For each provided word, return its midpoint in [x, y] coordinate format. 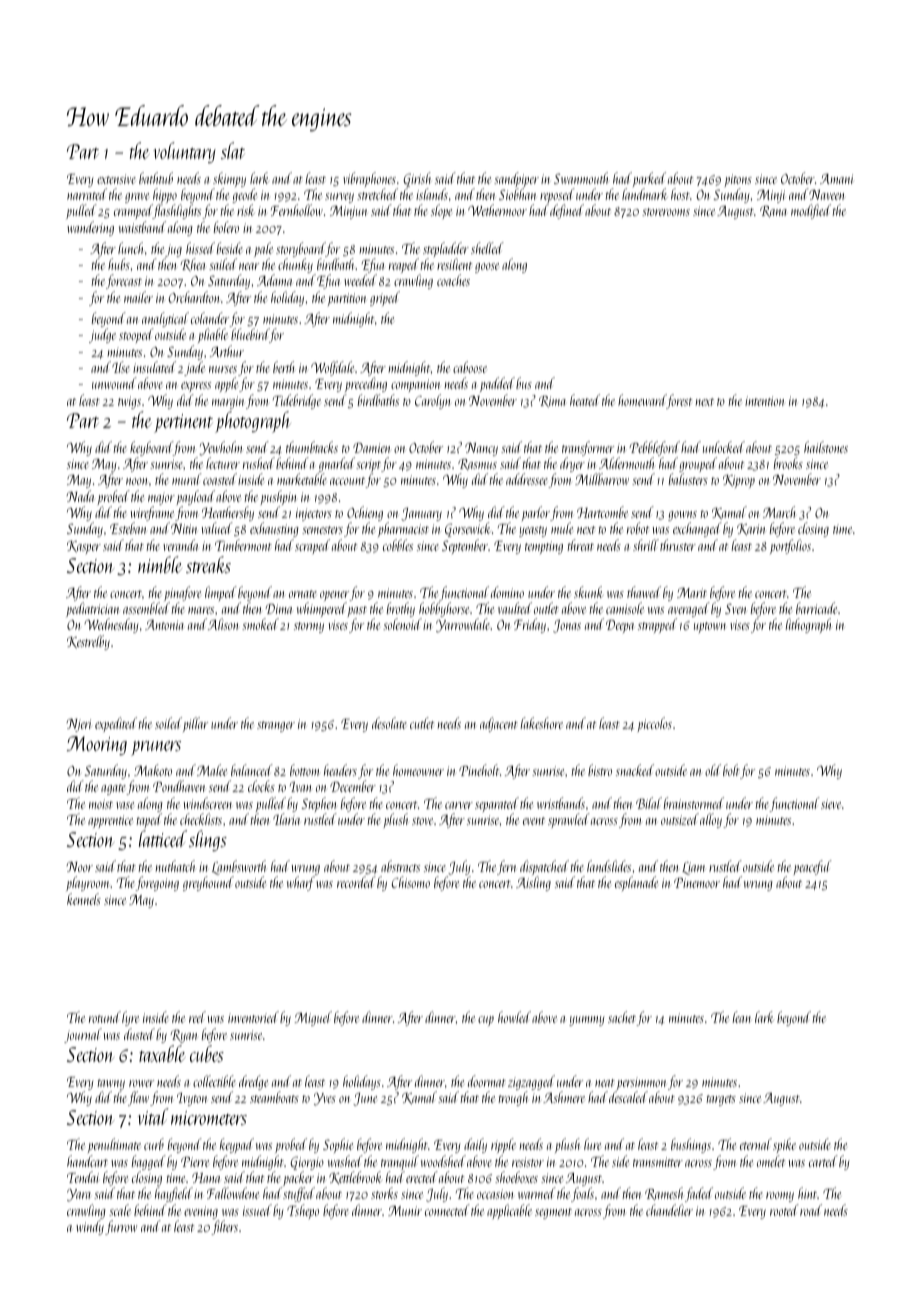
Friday [530, 625]
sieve [831, 804]
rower [141, 1083]
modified [811, 211]
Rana [773, 211]
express [196, 387]
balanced [252, 770]
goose [487, 268]
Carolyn [433, 401]
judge [102, 335]
